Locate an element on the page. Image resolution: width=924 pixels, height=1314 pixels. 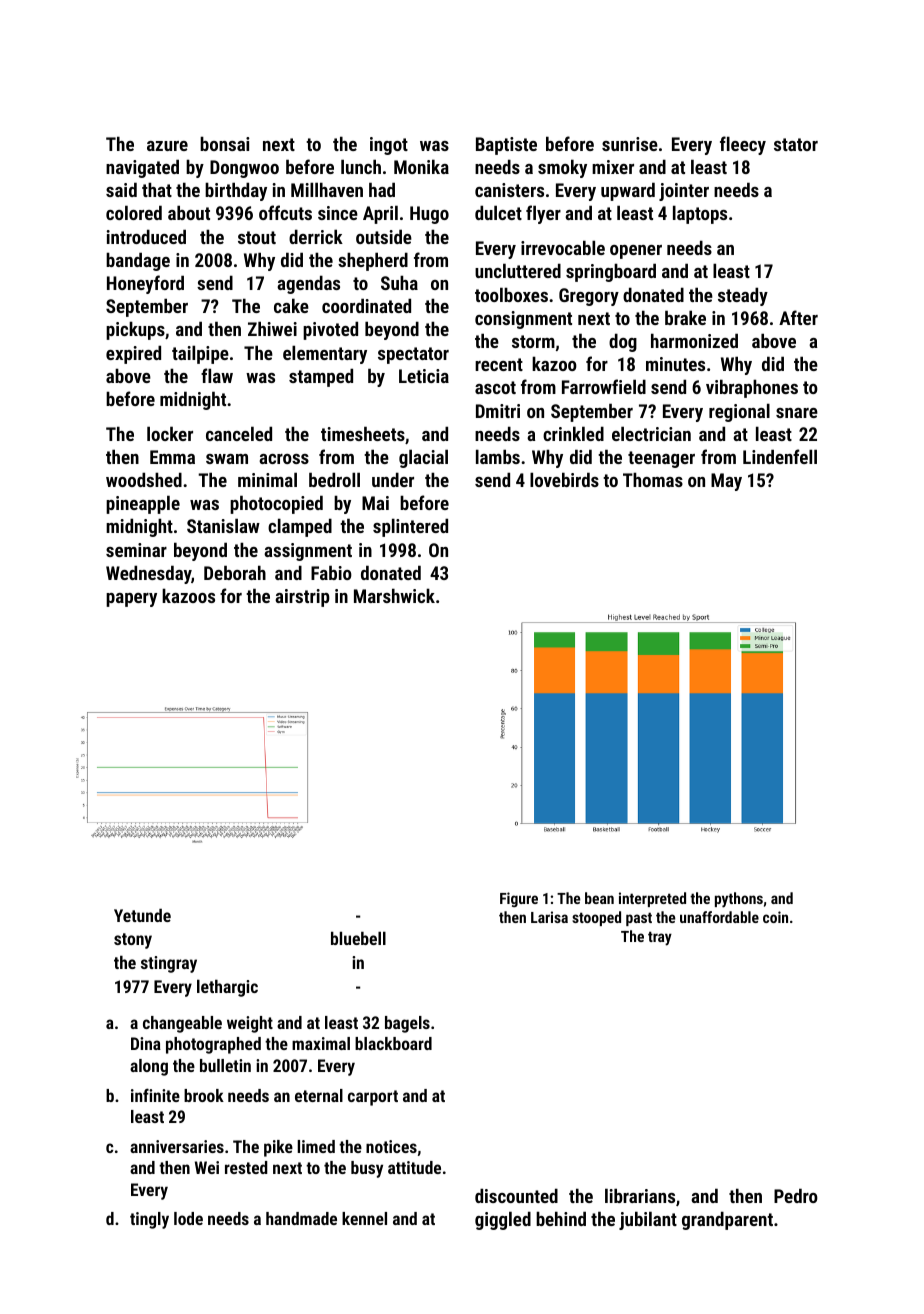
lovebirds is located at coordinates (564, 479).
